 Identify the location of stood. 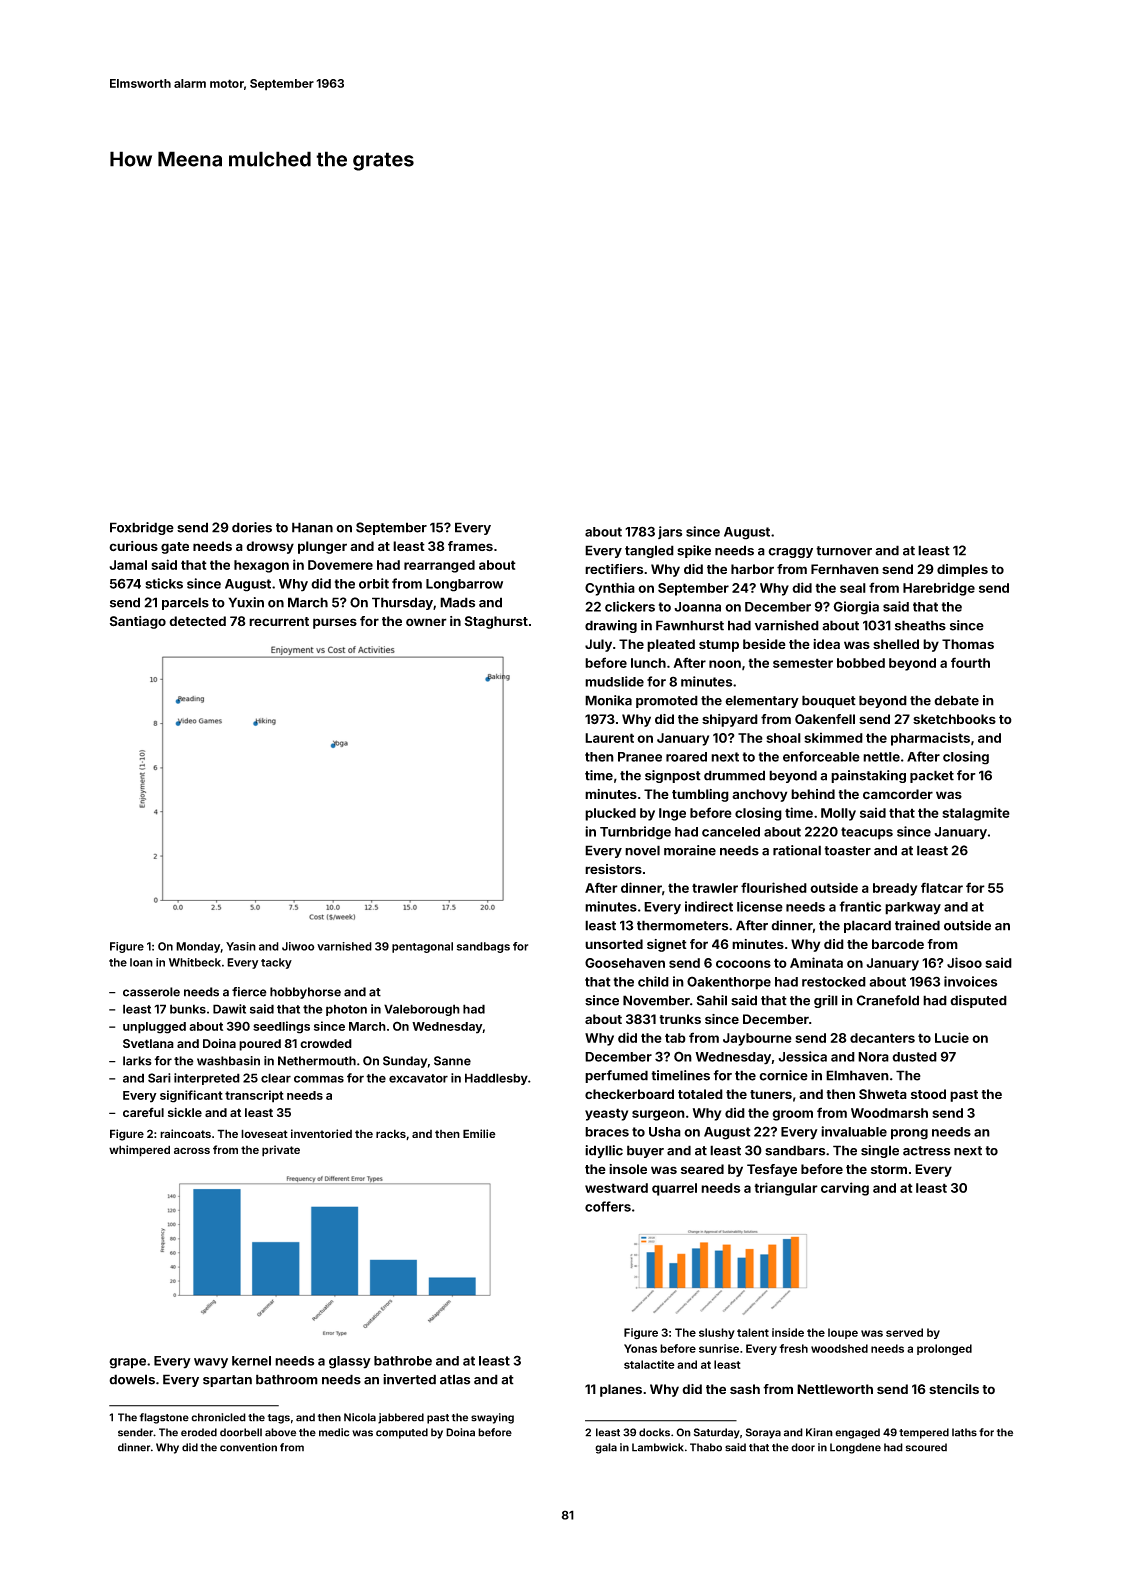
(928, 1094).
